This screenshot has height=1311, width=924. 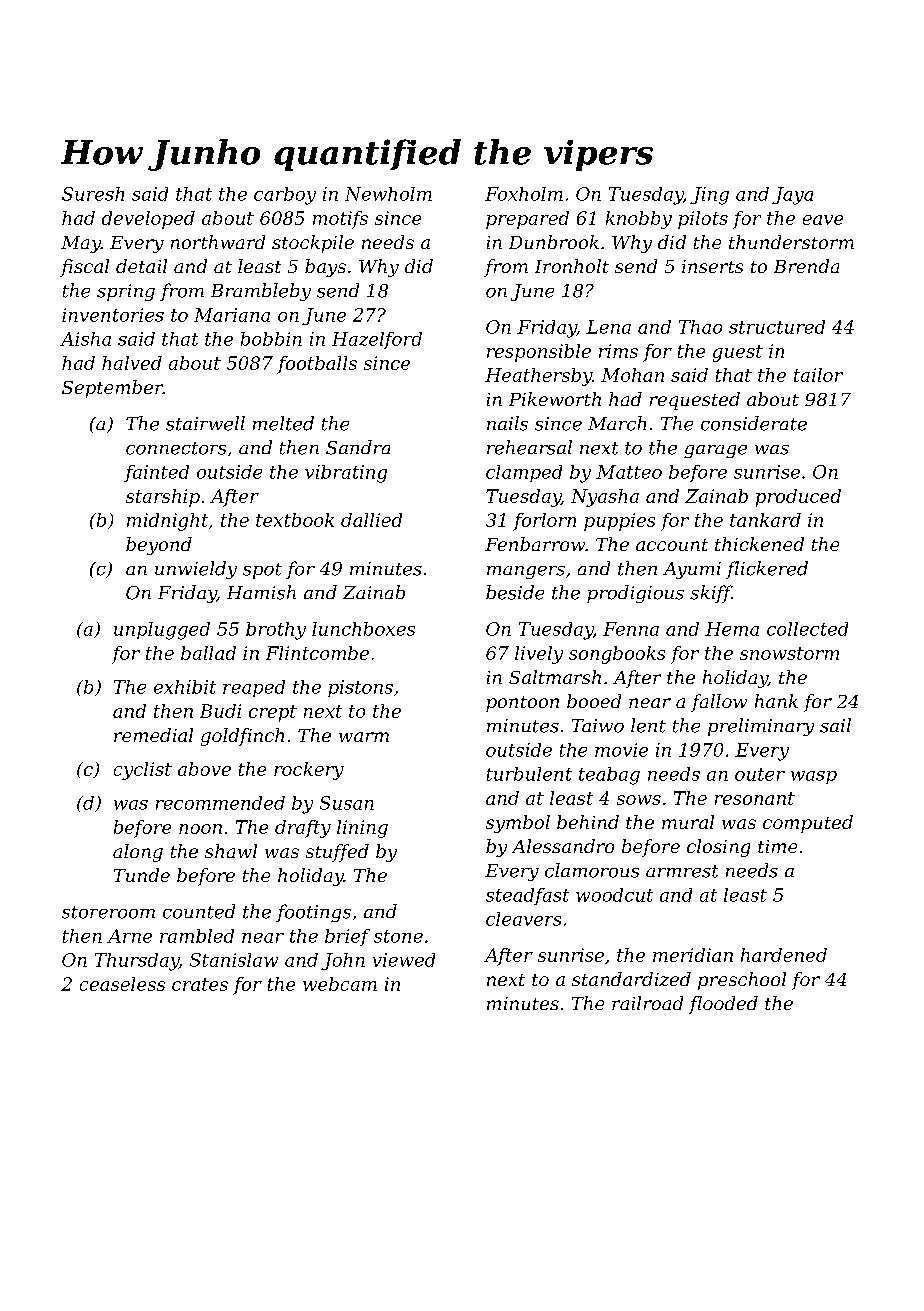 I want to click on spot, so click(x=262, y=571).
